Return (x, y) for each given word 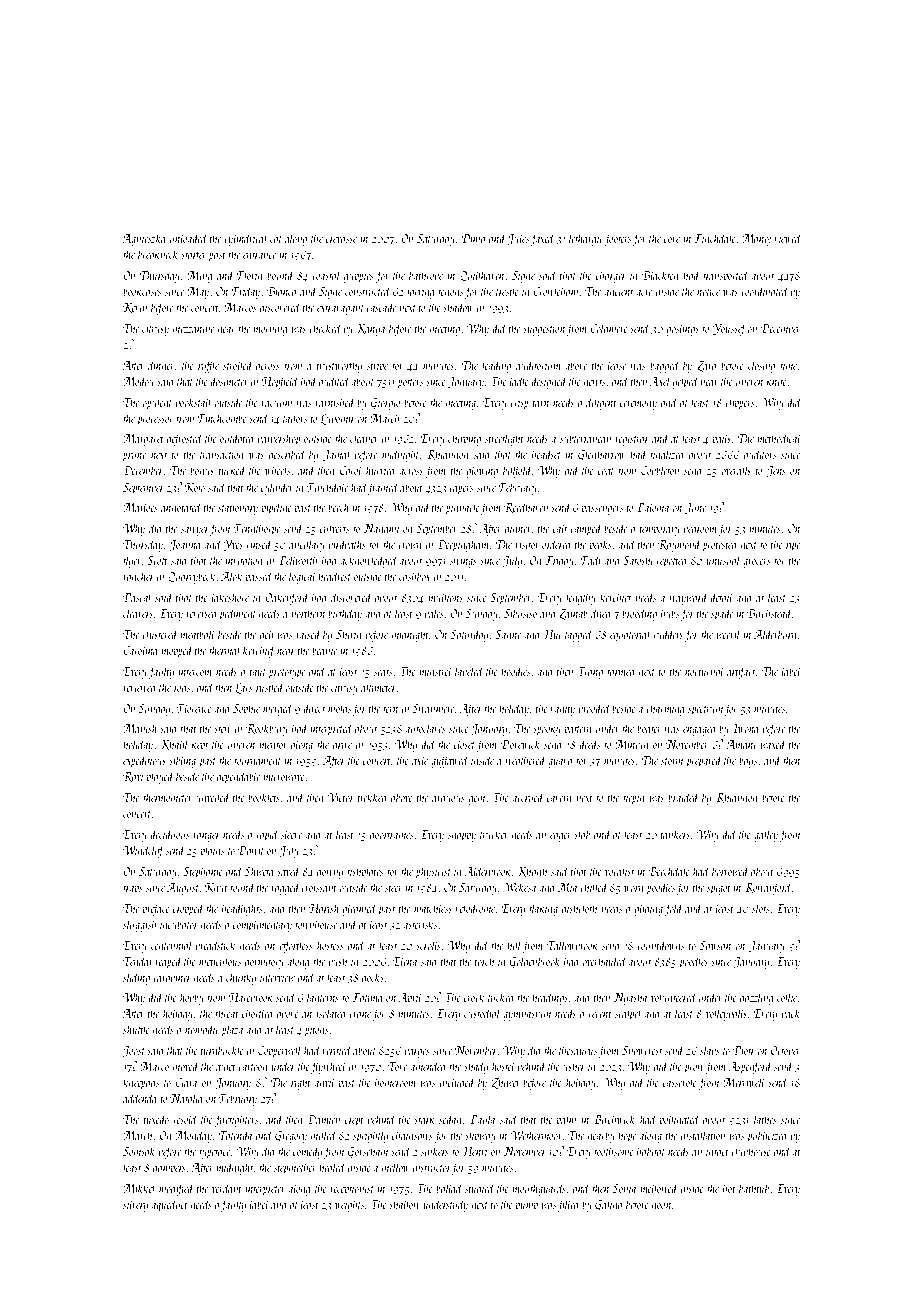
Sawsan (715, 945)
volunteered (674, 997)
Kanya (370, 330)
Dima (473, 238)
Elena (405, 961)
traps (133, 890)
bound (280, 275)
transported (726, 276)
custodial (482, 1013)
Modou (138, 381)
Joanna (185, 546)
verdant (227, 1188)
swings (463, 562)
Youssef (730, 329)
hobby (192, 998)
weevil (728, 634)
